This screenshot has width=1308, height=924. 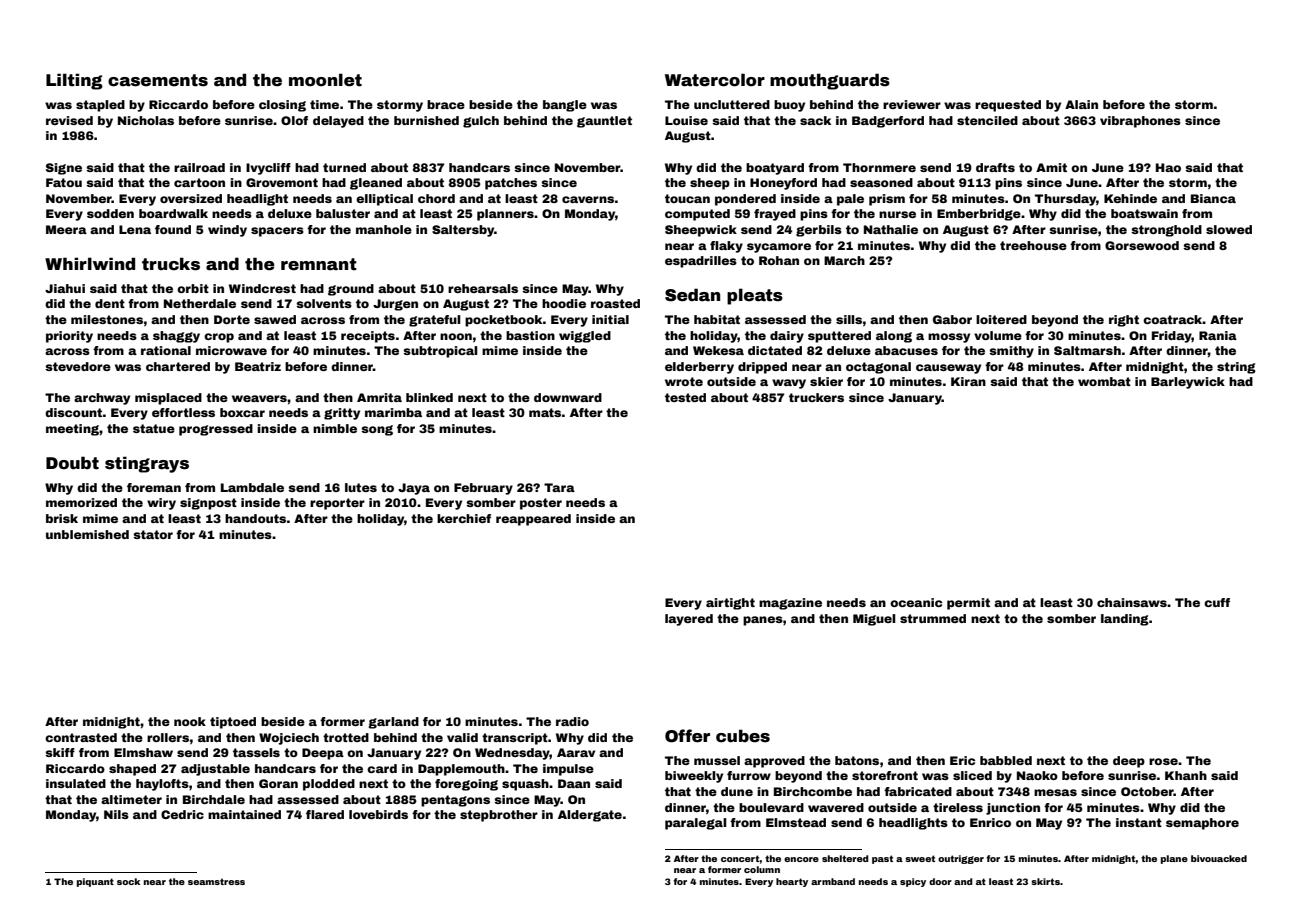 What do you see at coordinates (1081, 104) in the screenshot?
I see `Alain` at bounding box center [1081, 104].
